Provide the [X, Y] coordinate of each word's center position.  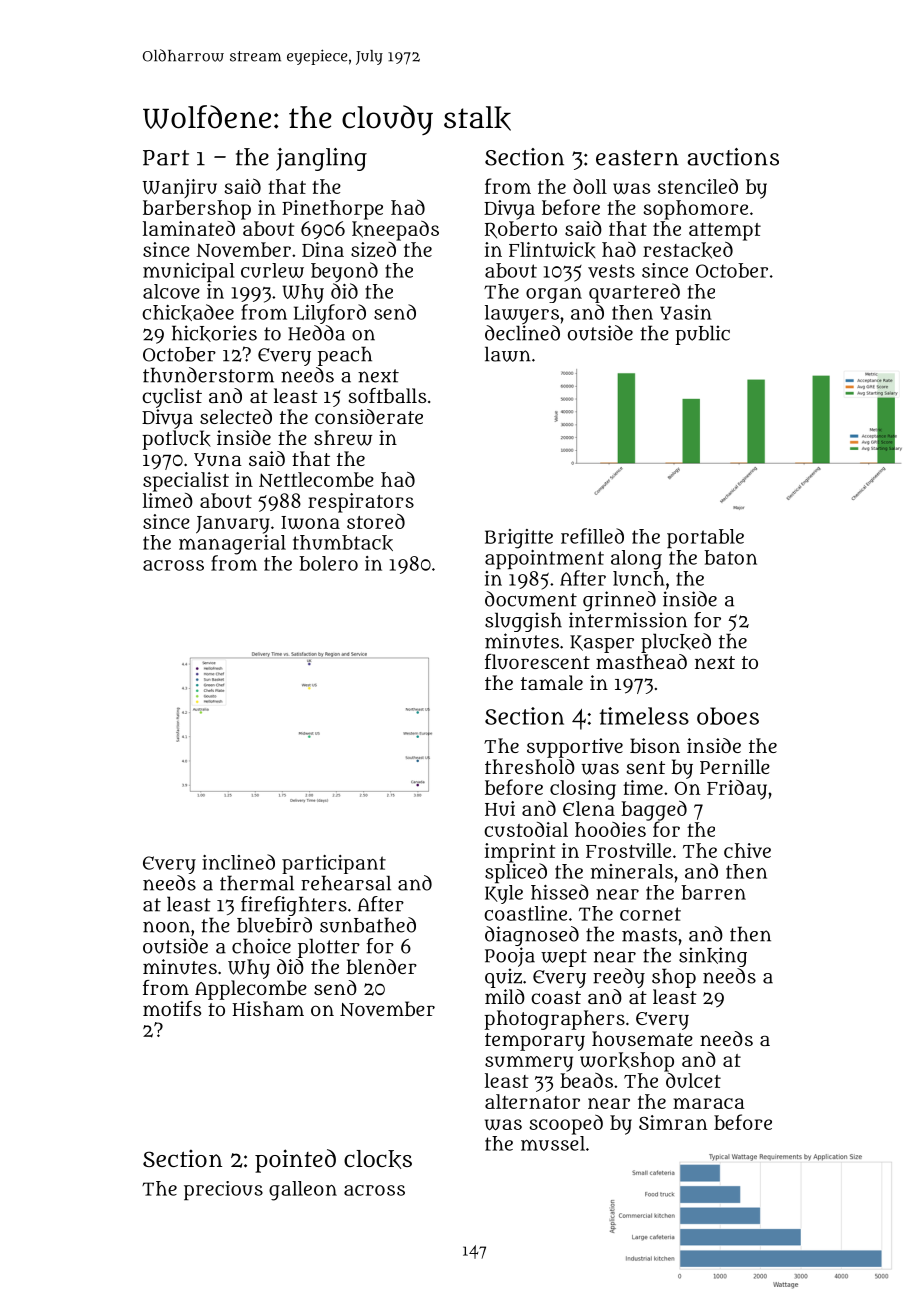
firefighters [294, 906]
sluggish [523, 622]
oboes [728, 716]
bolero [328, 563]
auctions [733, 157]
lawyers [522, 314]
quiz [503, 978]
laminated [189, 228]
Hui [500, 808]
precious [223, 1190]
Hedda [316, 333]
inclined [238, 862]
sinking [713, 957]
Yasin [686, 312]
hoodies [610, 829]
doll [590, 186]
